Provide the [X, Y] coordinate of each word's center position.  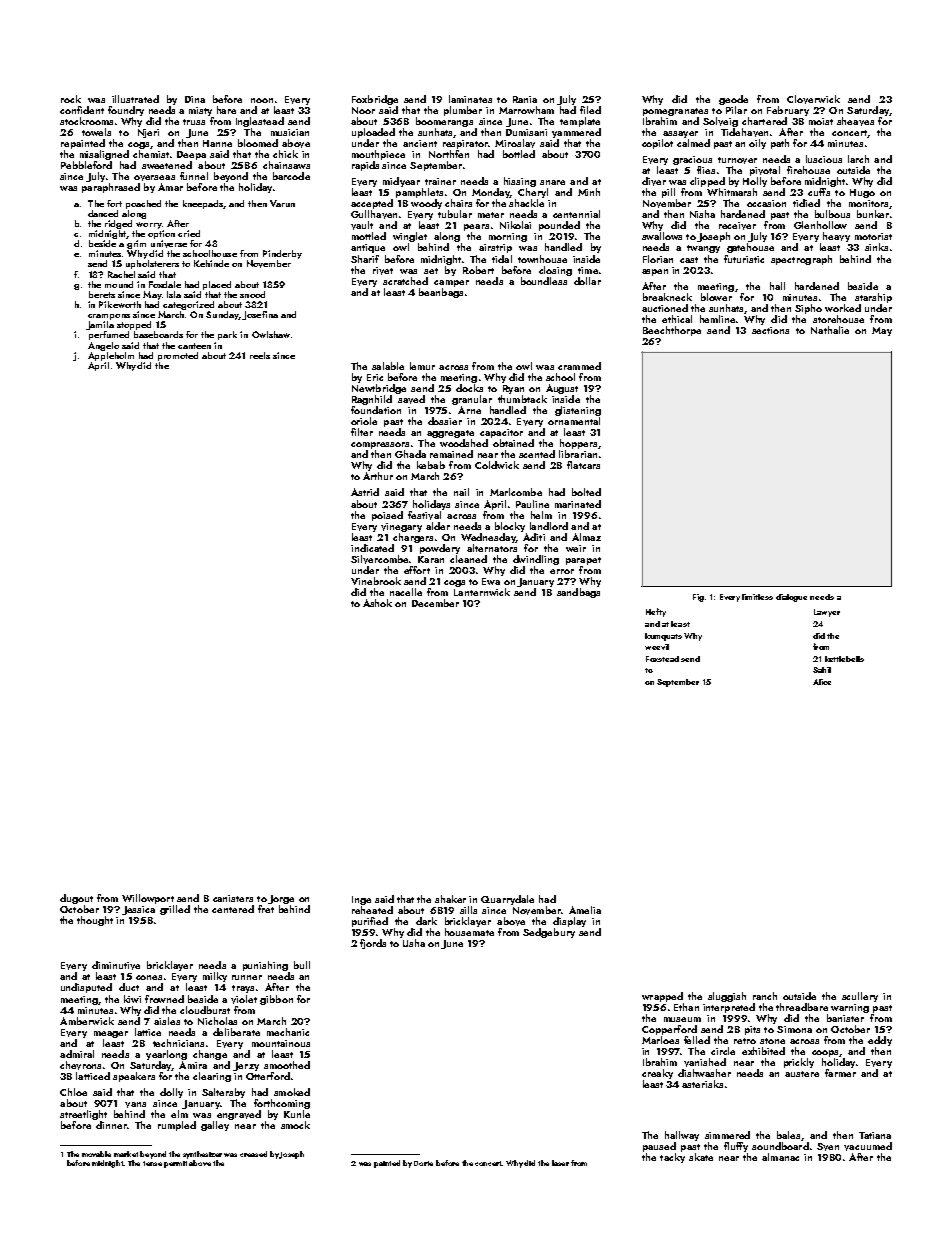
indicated [372, 548]
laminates [470, 99]
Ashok [377, 603]
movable [96, 1154]
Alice [822, 682]
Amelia [585, 910]
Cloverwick [813, 99]
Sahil [822, 670]
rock [71, 99]
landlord [549, 526]
